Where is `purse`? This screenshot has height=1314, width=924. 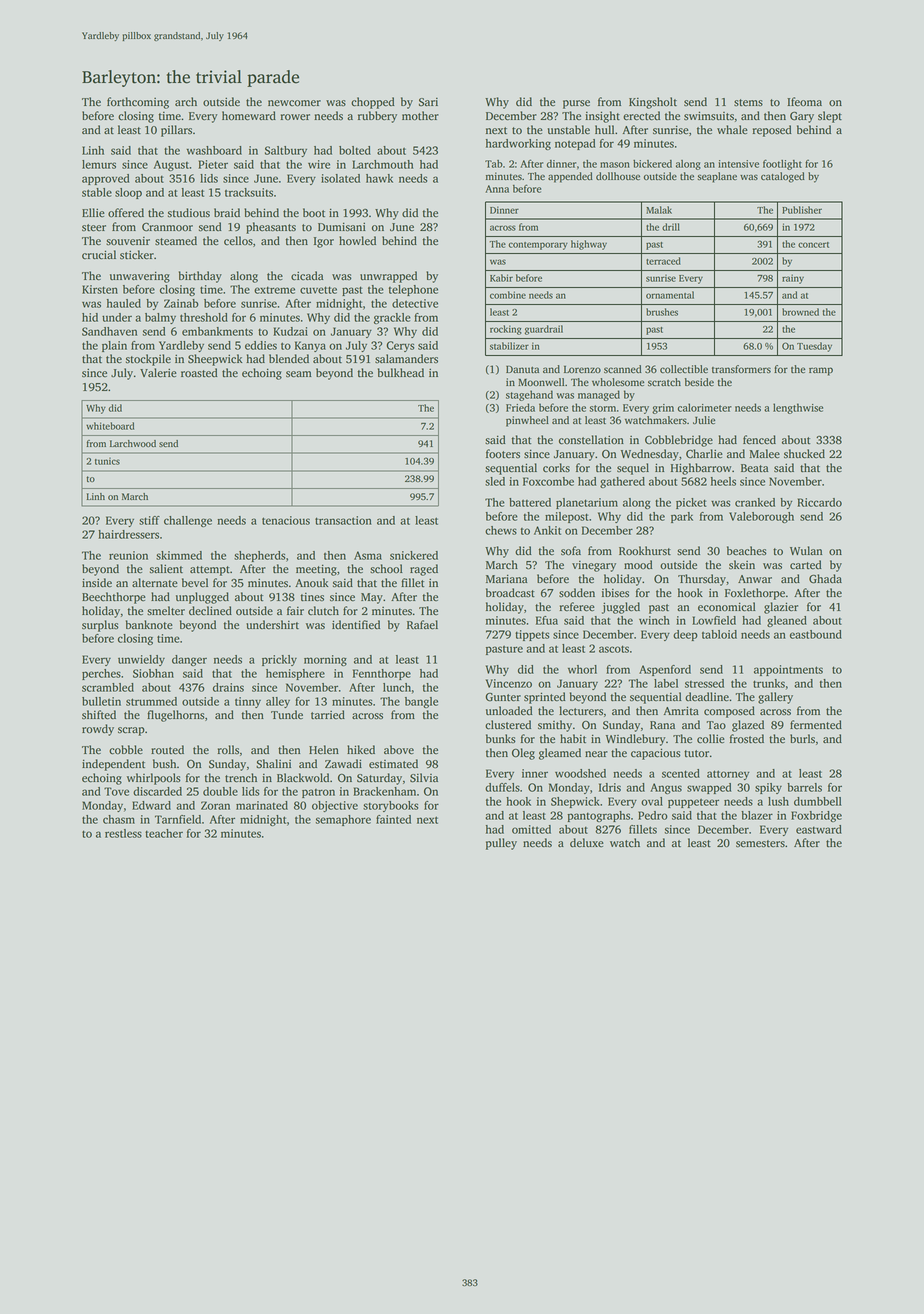
purse is located at coordinates (576, 104).
